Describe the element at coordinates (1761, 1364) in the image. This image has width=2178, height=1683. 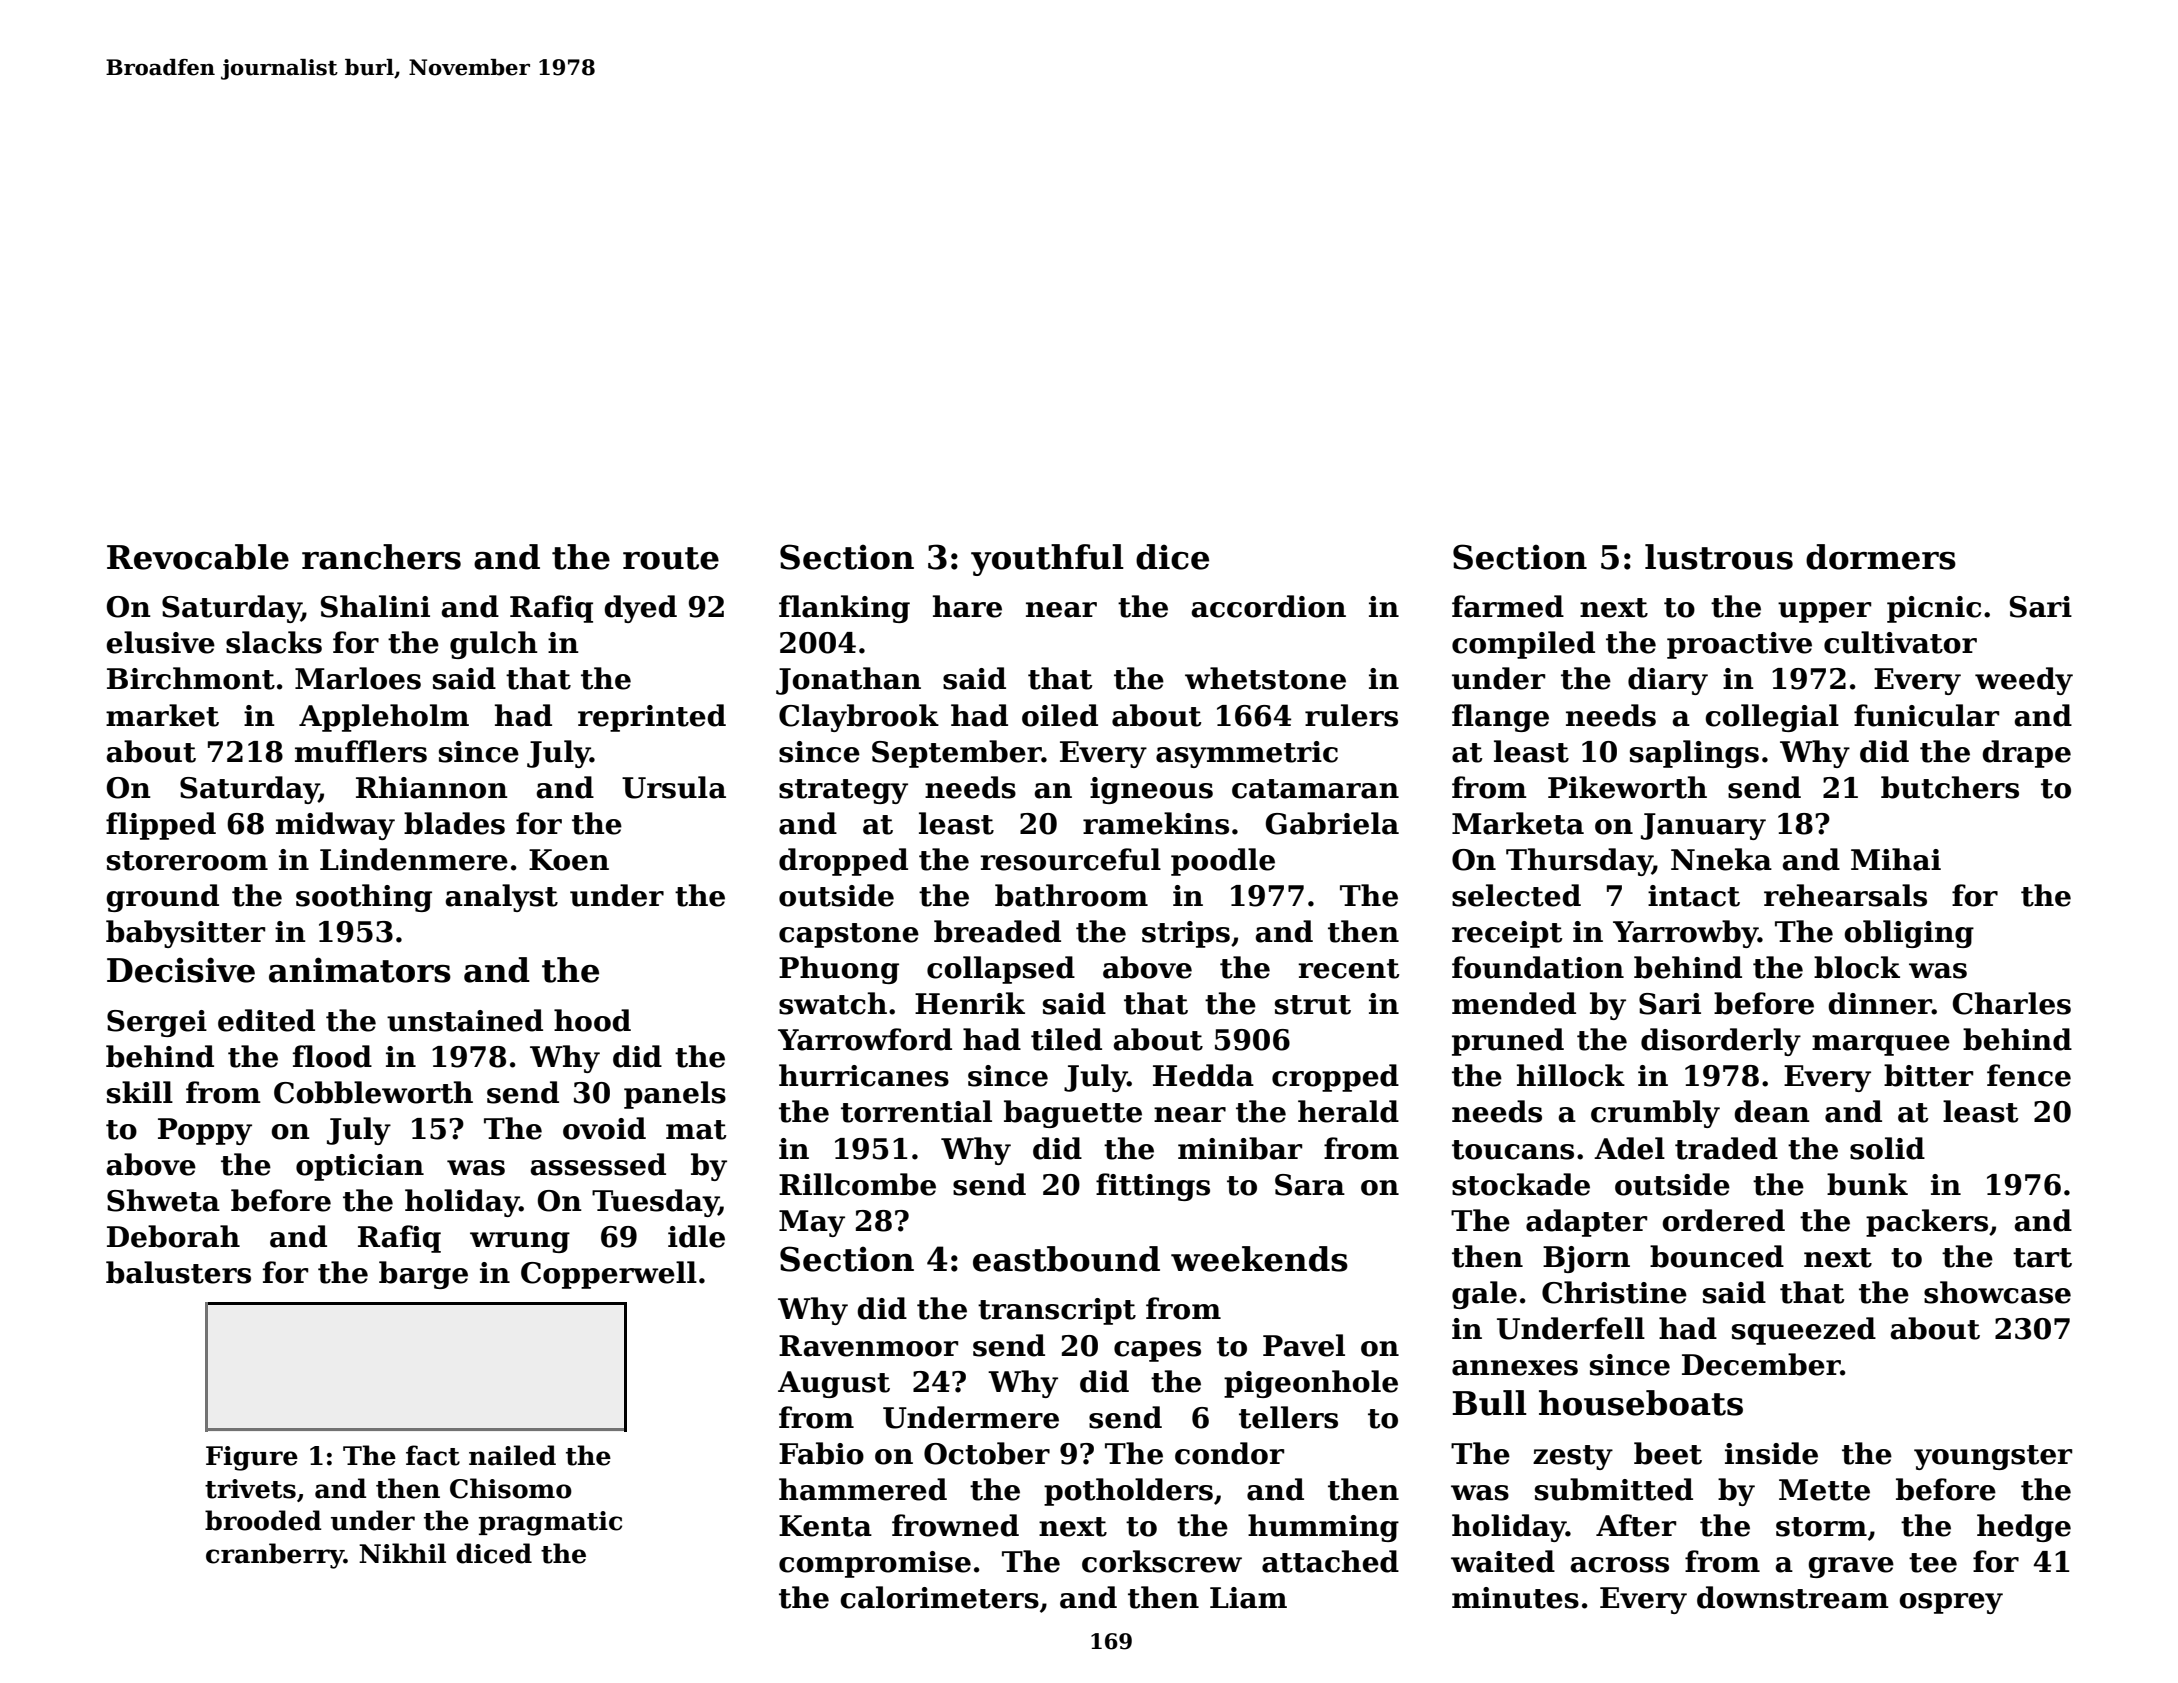
I see `December` at that location.
